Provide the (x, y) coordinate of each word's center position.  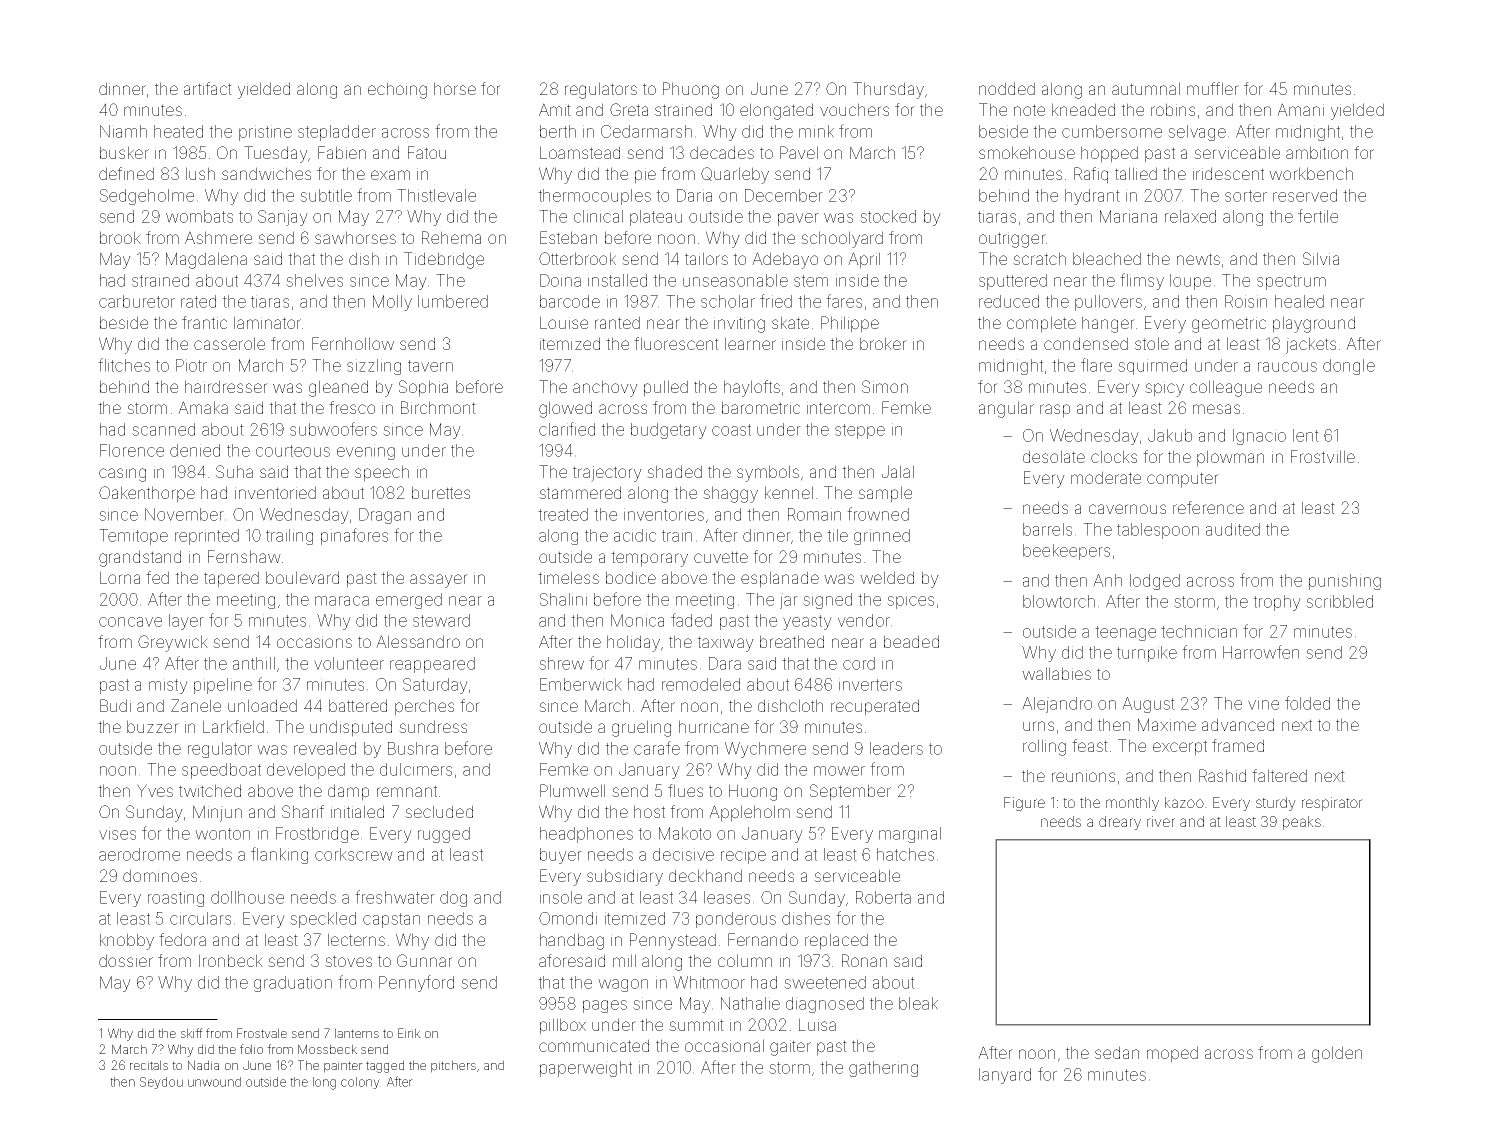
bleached (1107, 258)
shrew (561, 663)
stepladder (337, 133)
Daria (694, 195)
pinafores (354, 536)
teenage (1125, 633)
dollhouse (247, 897)
